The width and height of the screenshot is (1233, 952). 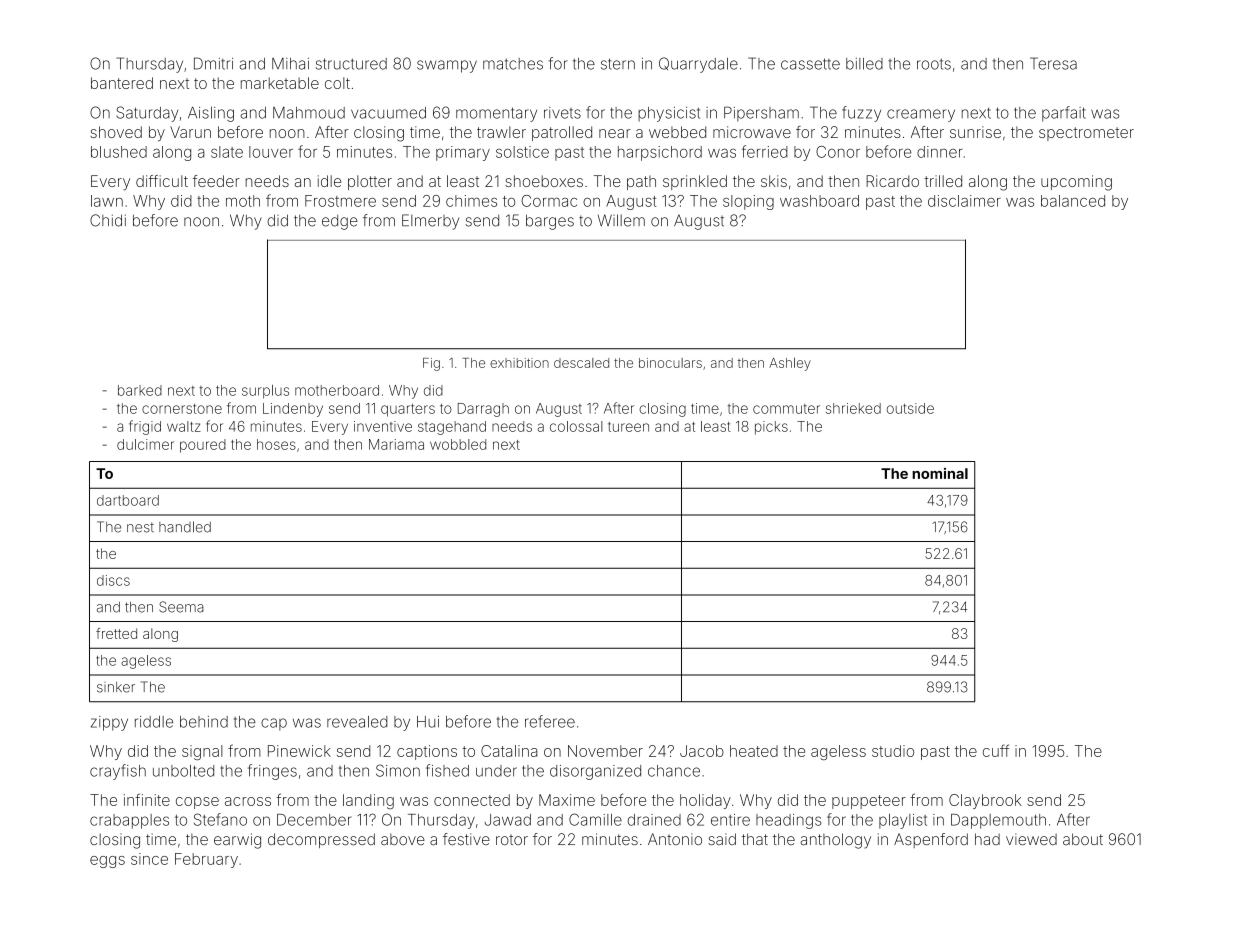 I want to click on stern, so click(x=618, y=64).
